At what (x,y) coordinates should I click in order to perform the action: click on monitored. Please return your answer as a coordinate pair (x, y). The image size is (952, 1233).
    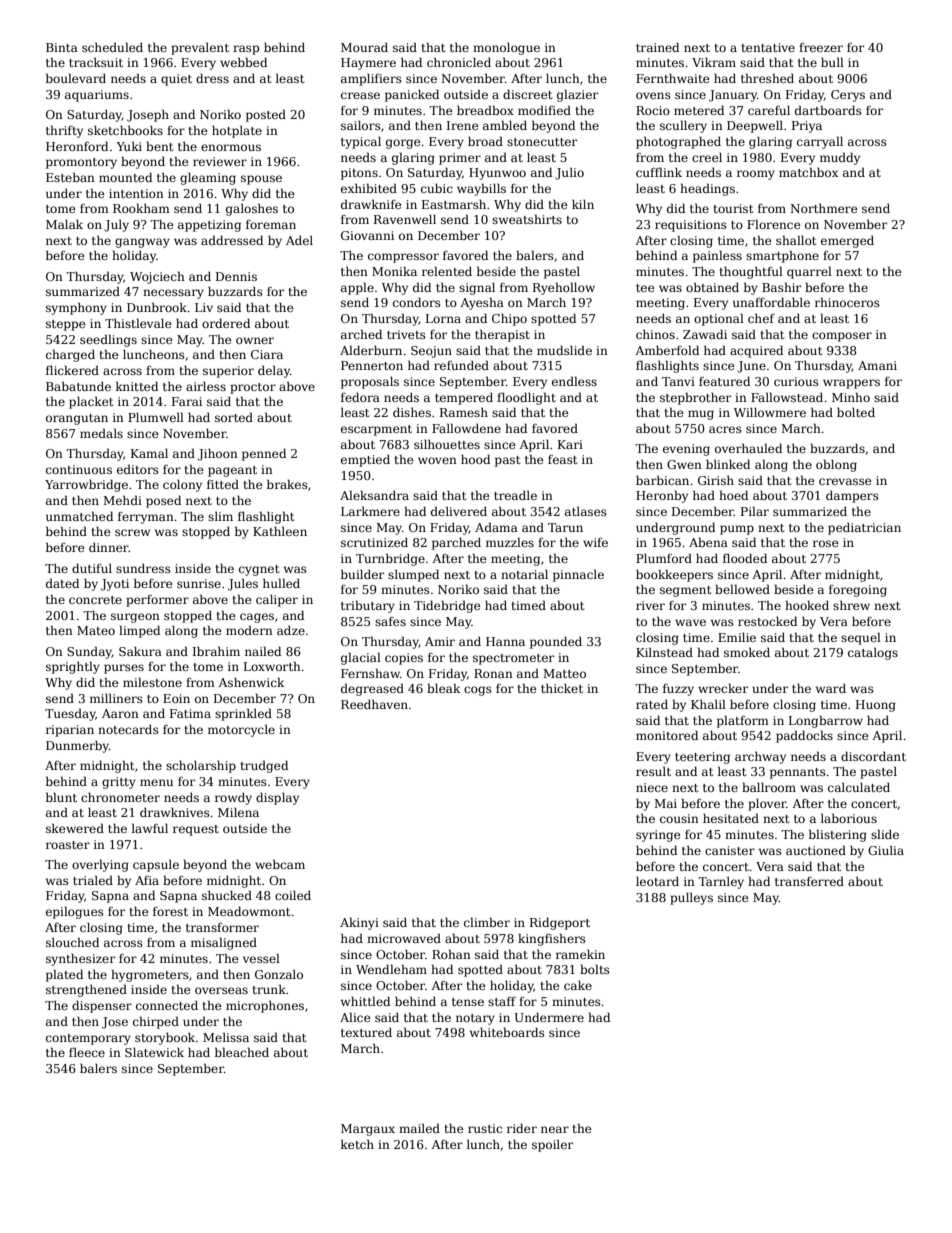
    Looking at the image, I should click on (667, 735).
